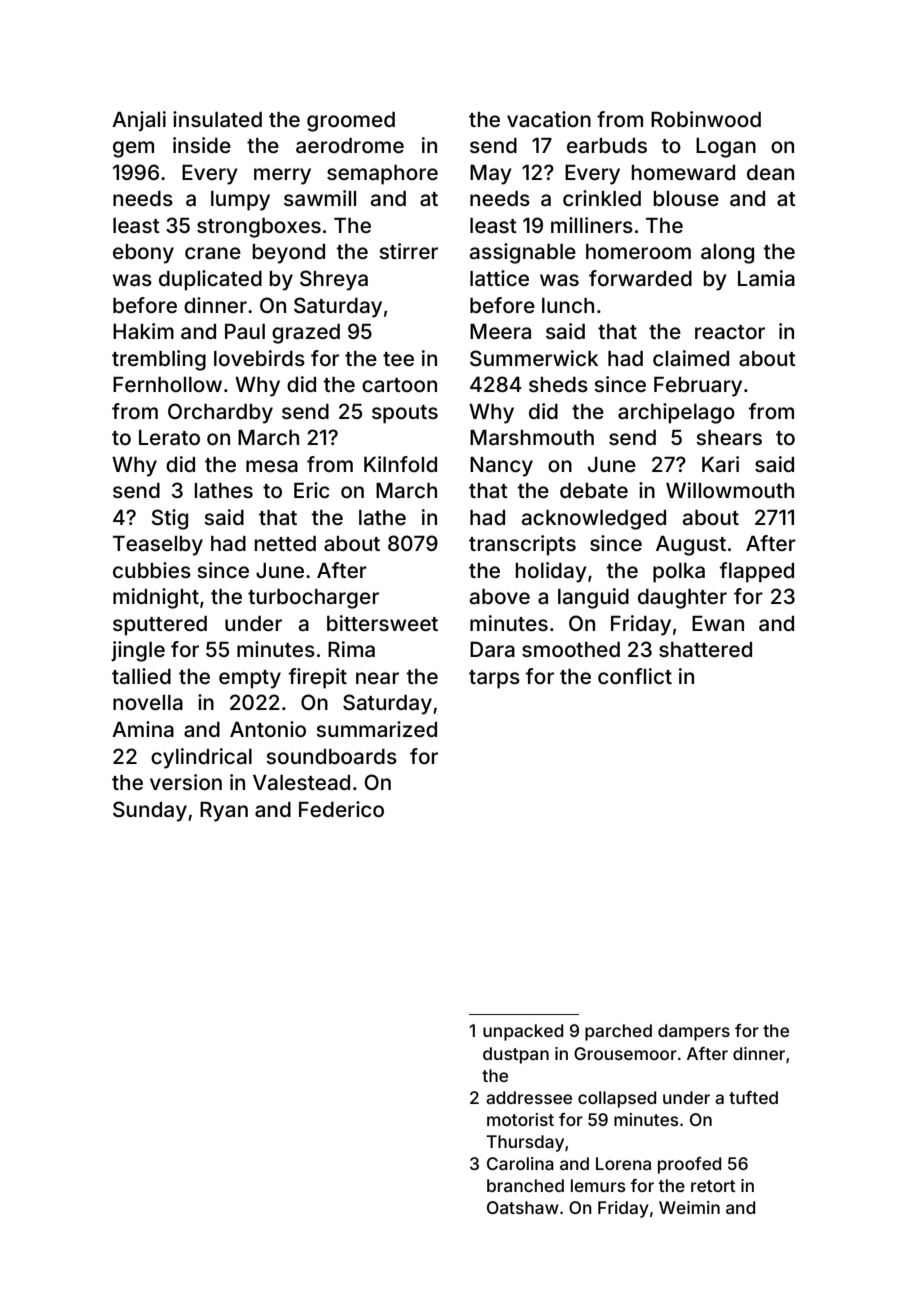  Describe the element at coordinates (201, 758) in the document. I see `cylindrical` at that location.
